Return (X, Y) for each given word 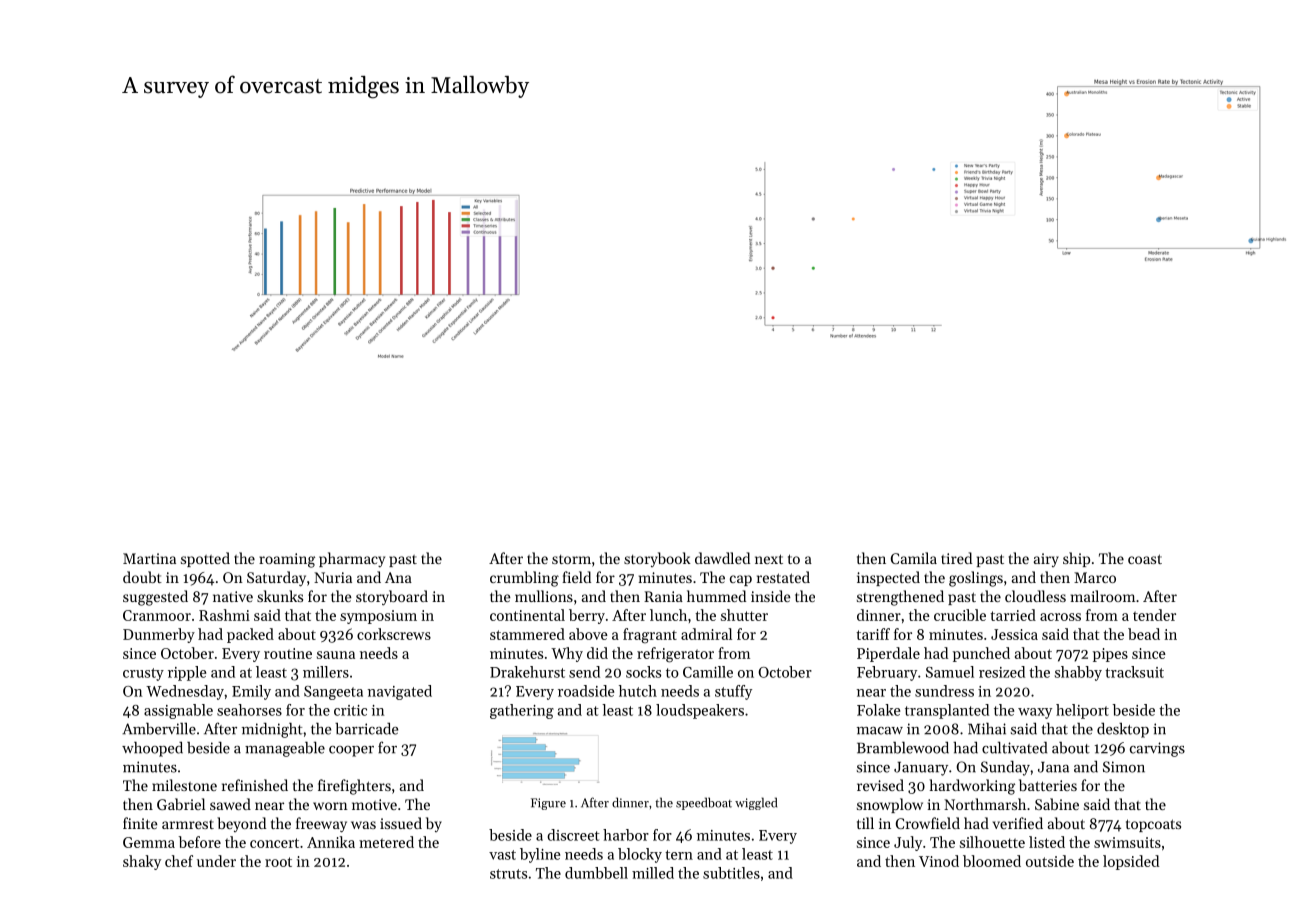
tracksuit (1134, 672)
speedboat (704, 803)
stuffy (733, 692)
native (233, 596)
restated (783, 577)
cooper (351, 751)
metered (386, 842)
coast (1145, 559)
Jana (1053, 767)
